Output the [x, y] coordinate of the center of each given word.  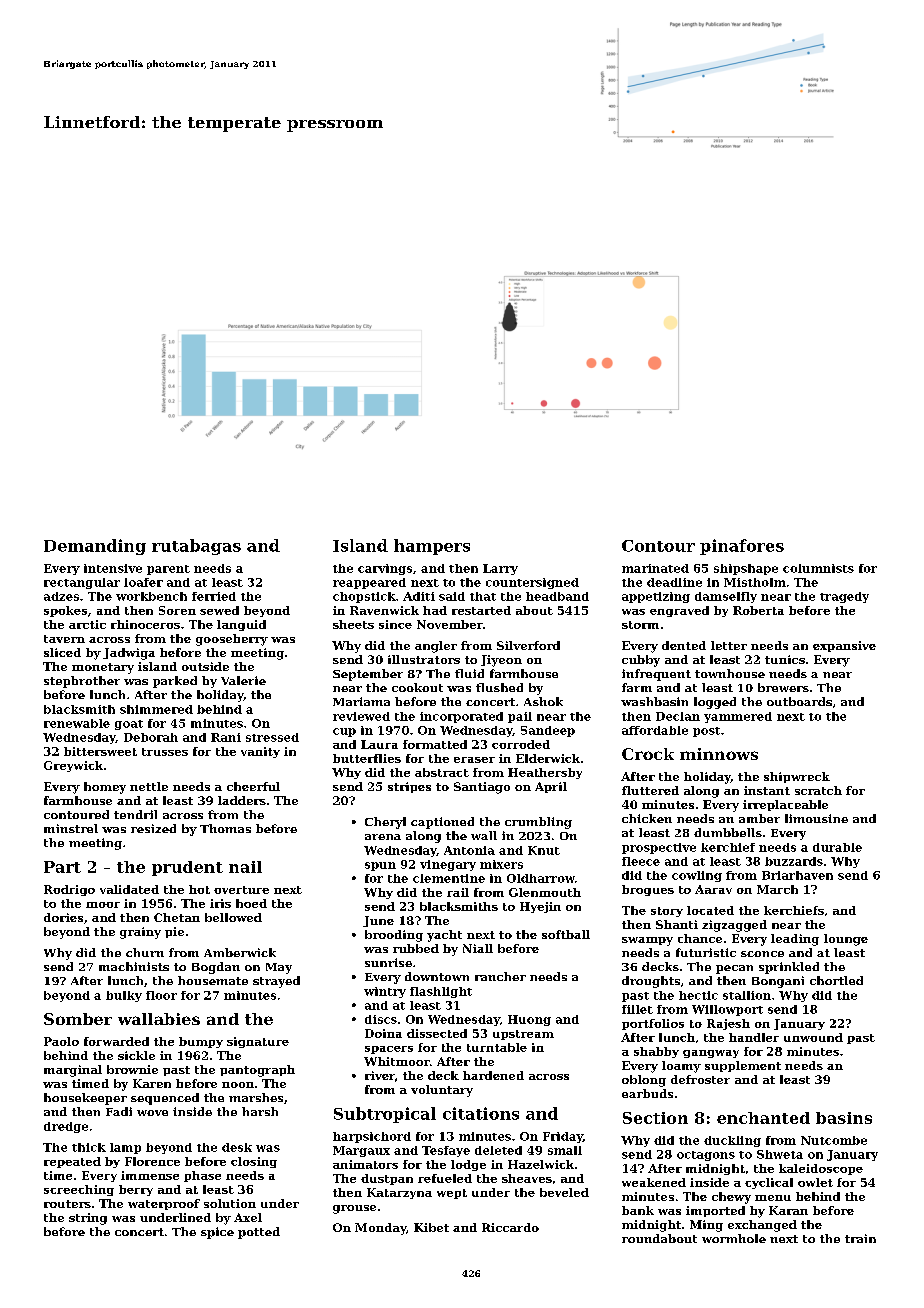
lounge [846, 940]
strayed [276, 982]
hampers [432, 547]
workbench [151, 596]
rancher [500, 976]
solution [230, 1203]
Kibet [431, 1227]
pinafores [742, 547]
